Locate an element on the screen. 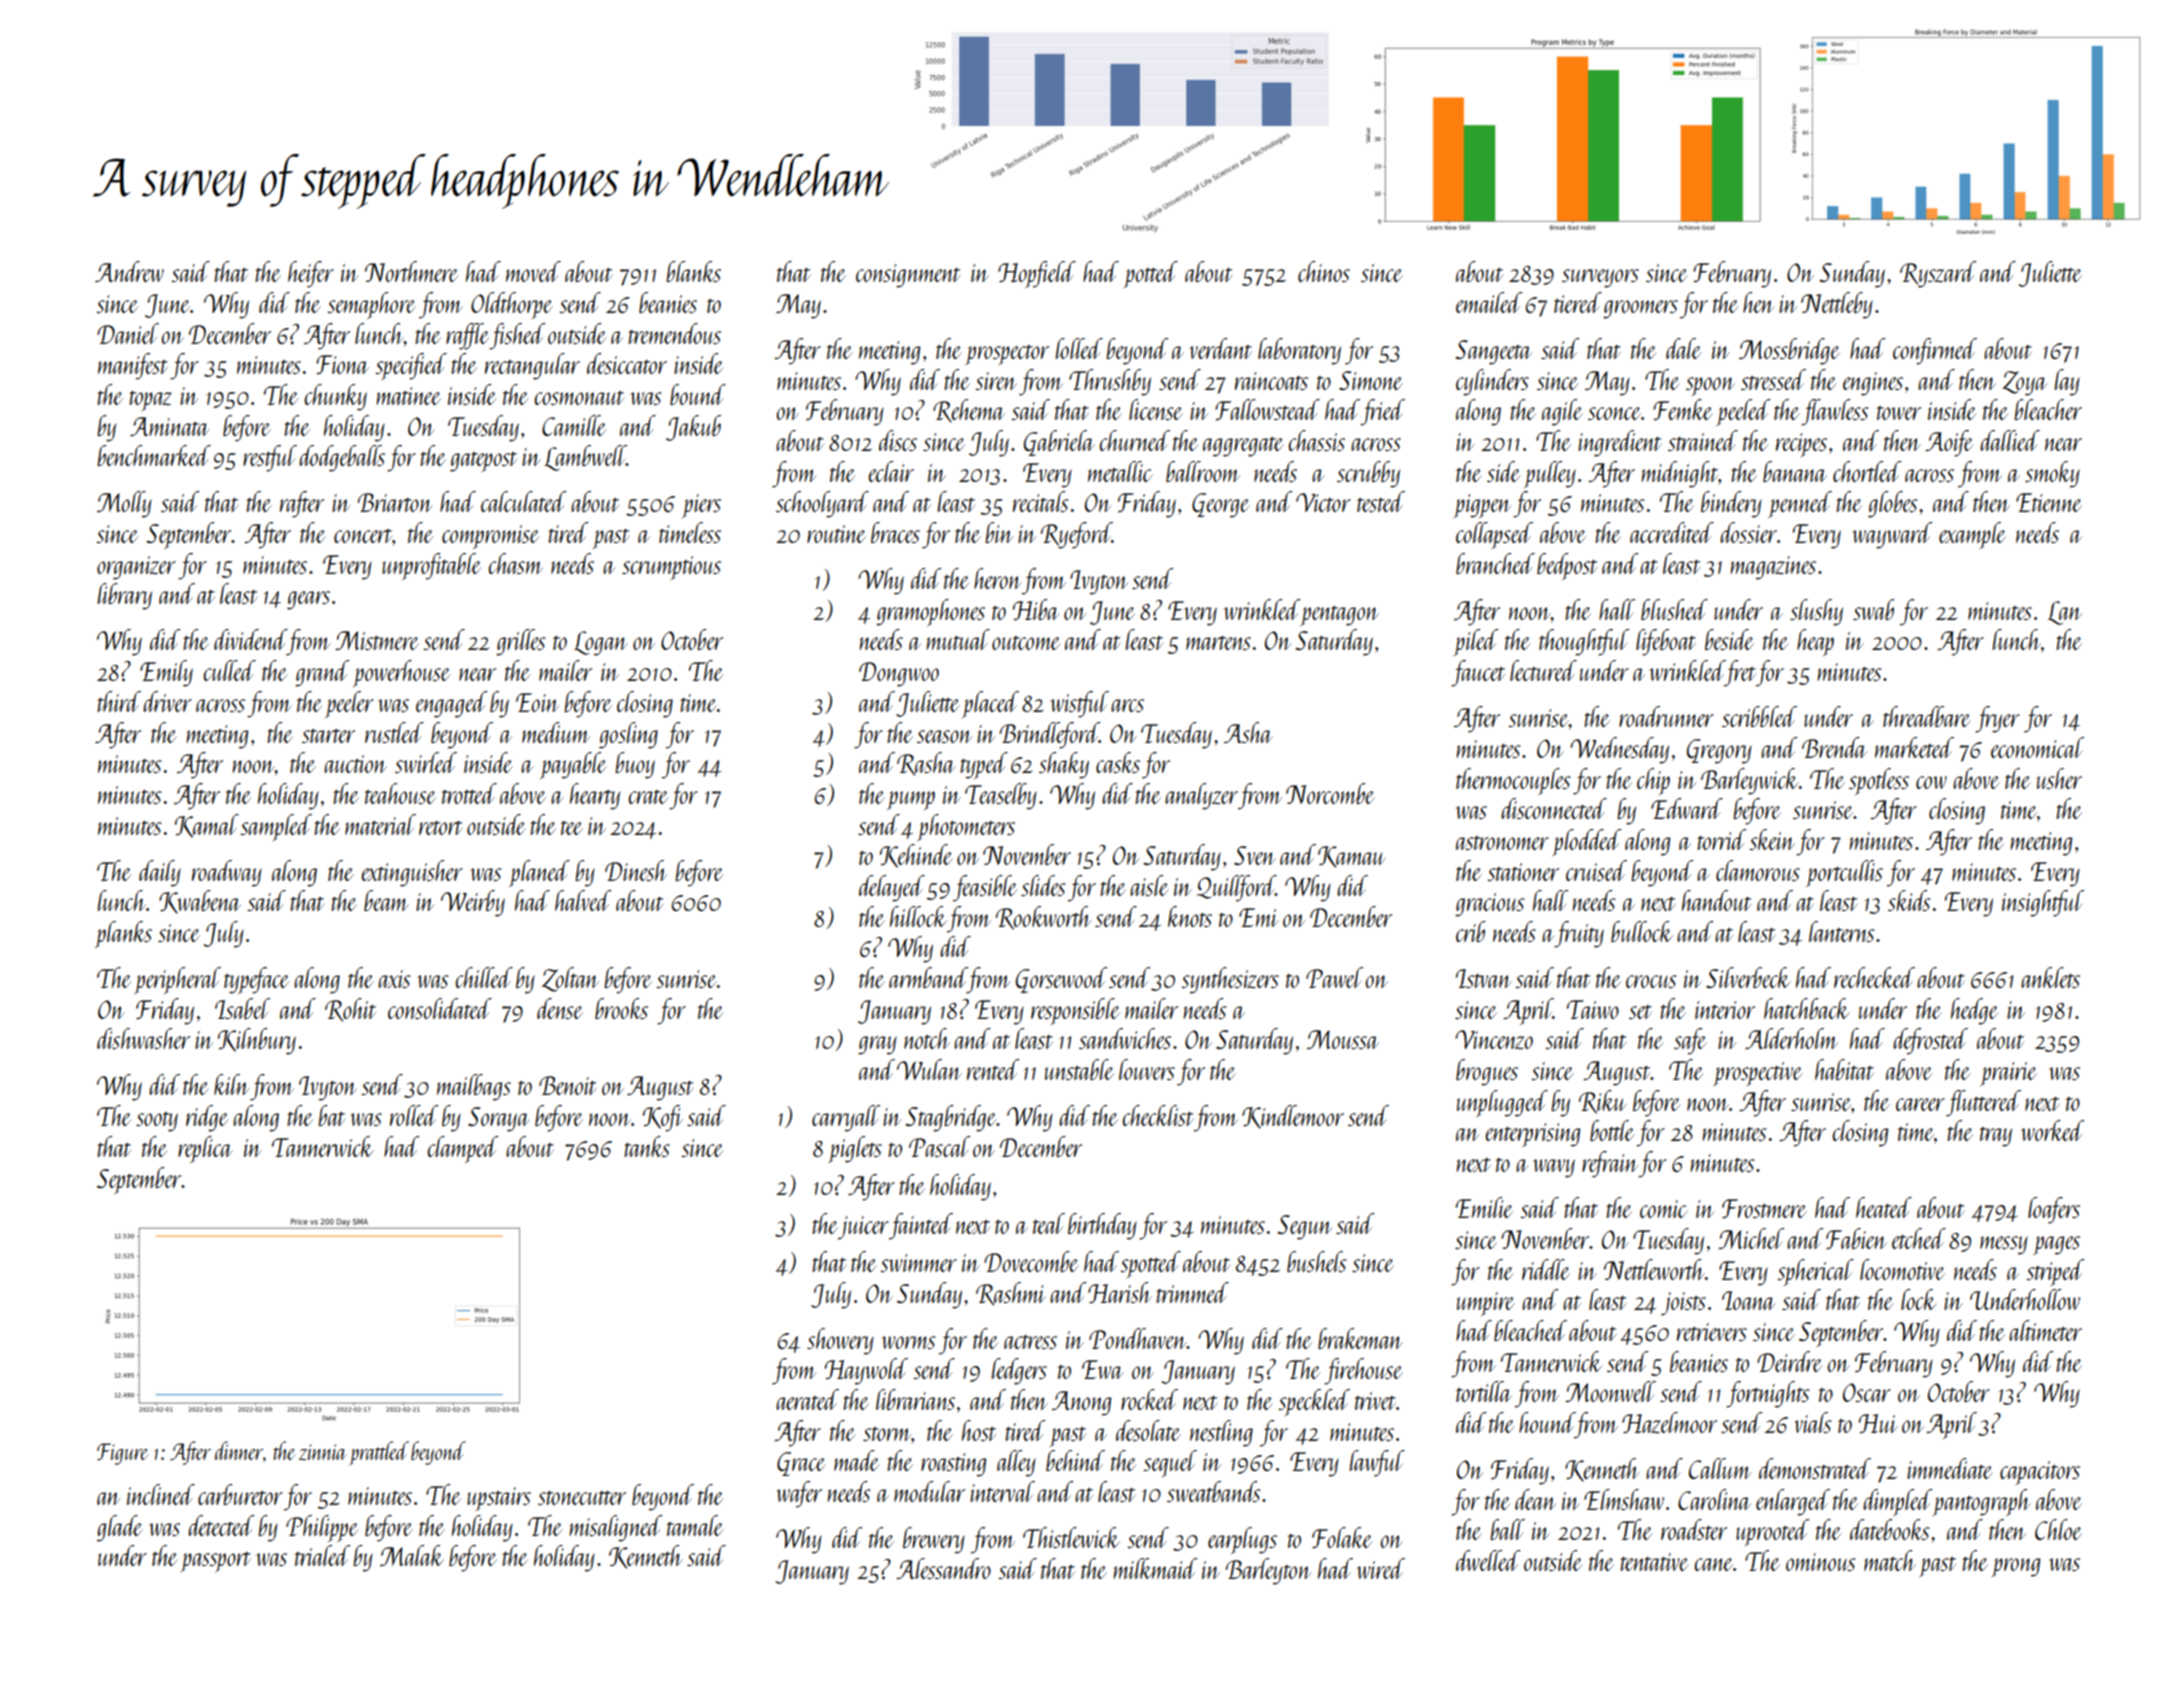 The height and width of the screenshot is (1683, 2178). consignment is located at coordinates (908, 276).
